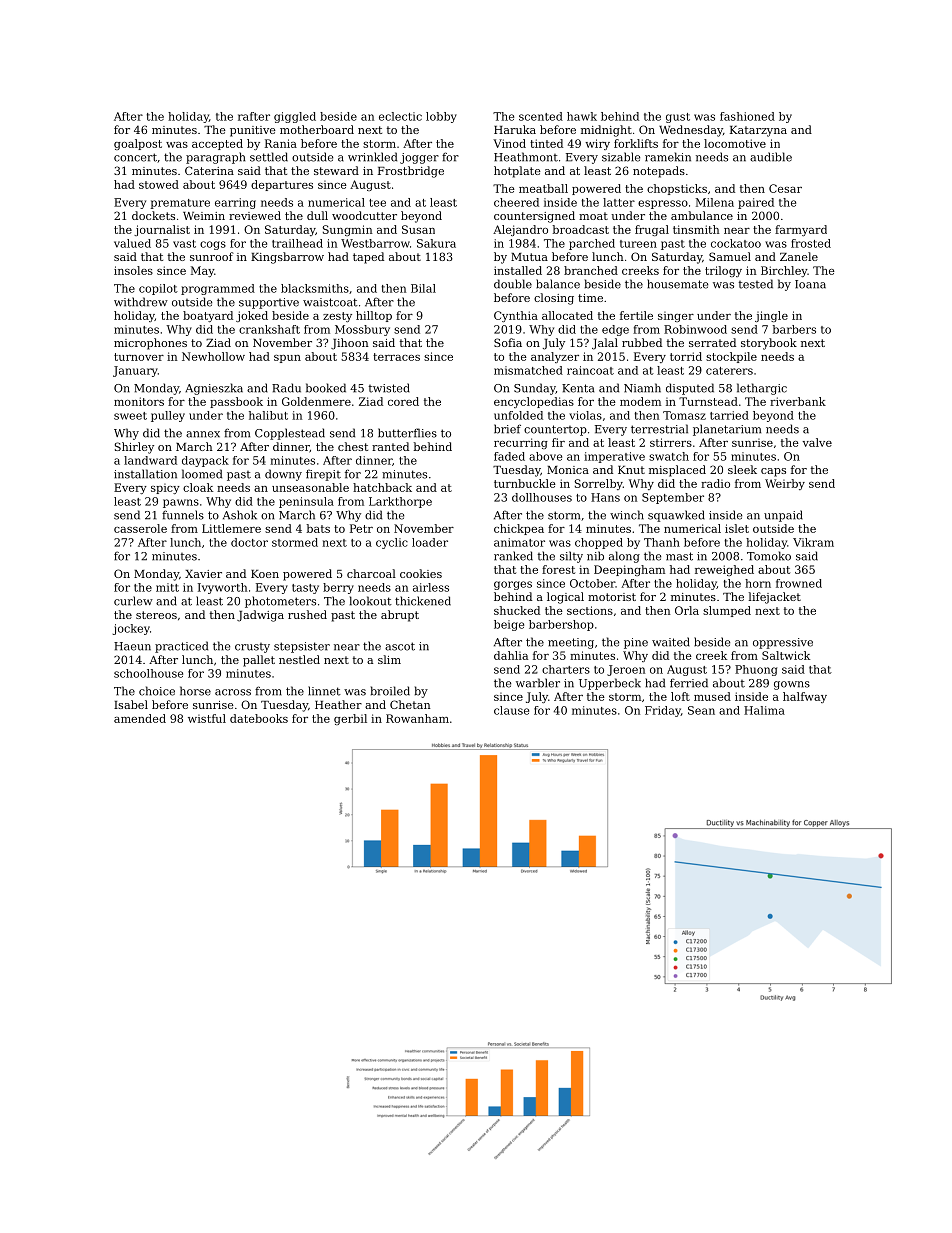 Image resolution: width=952 pixels, height=1233 pixels. Describe the element at coordinates (283, 475) in the screenshot. I see `downy` at that location.
